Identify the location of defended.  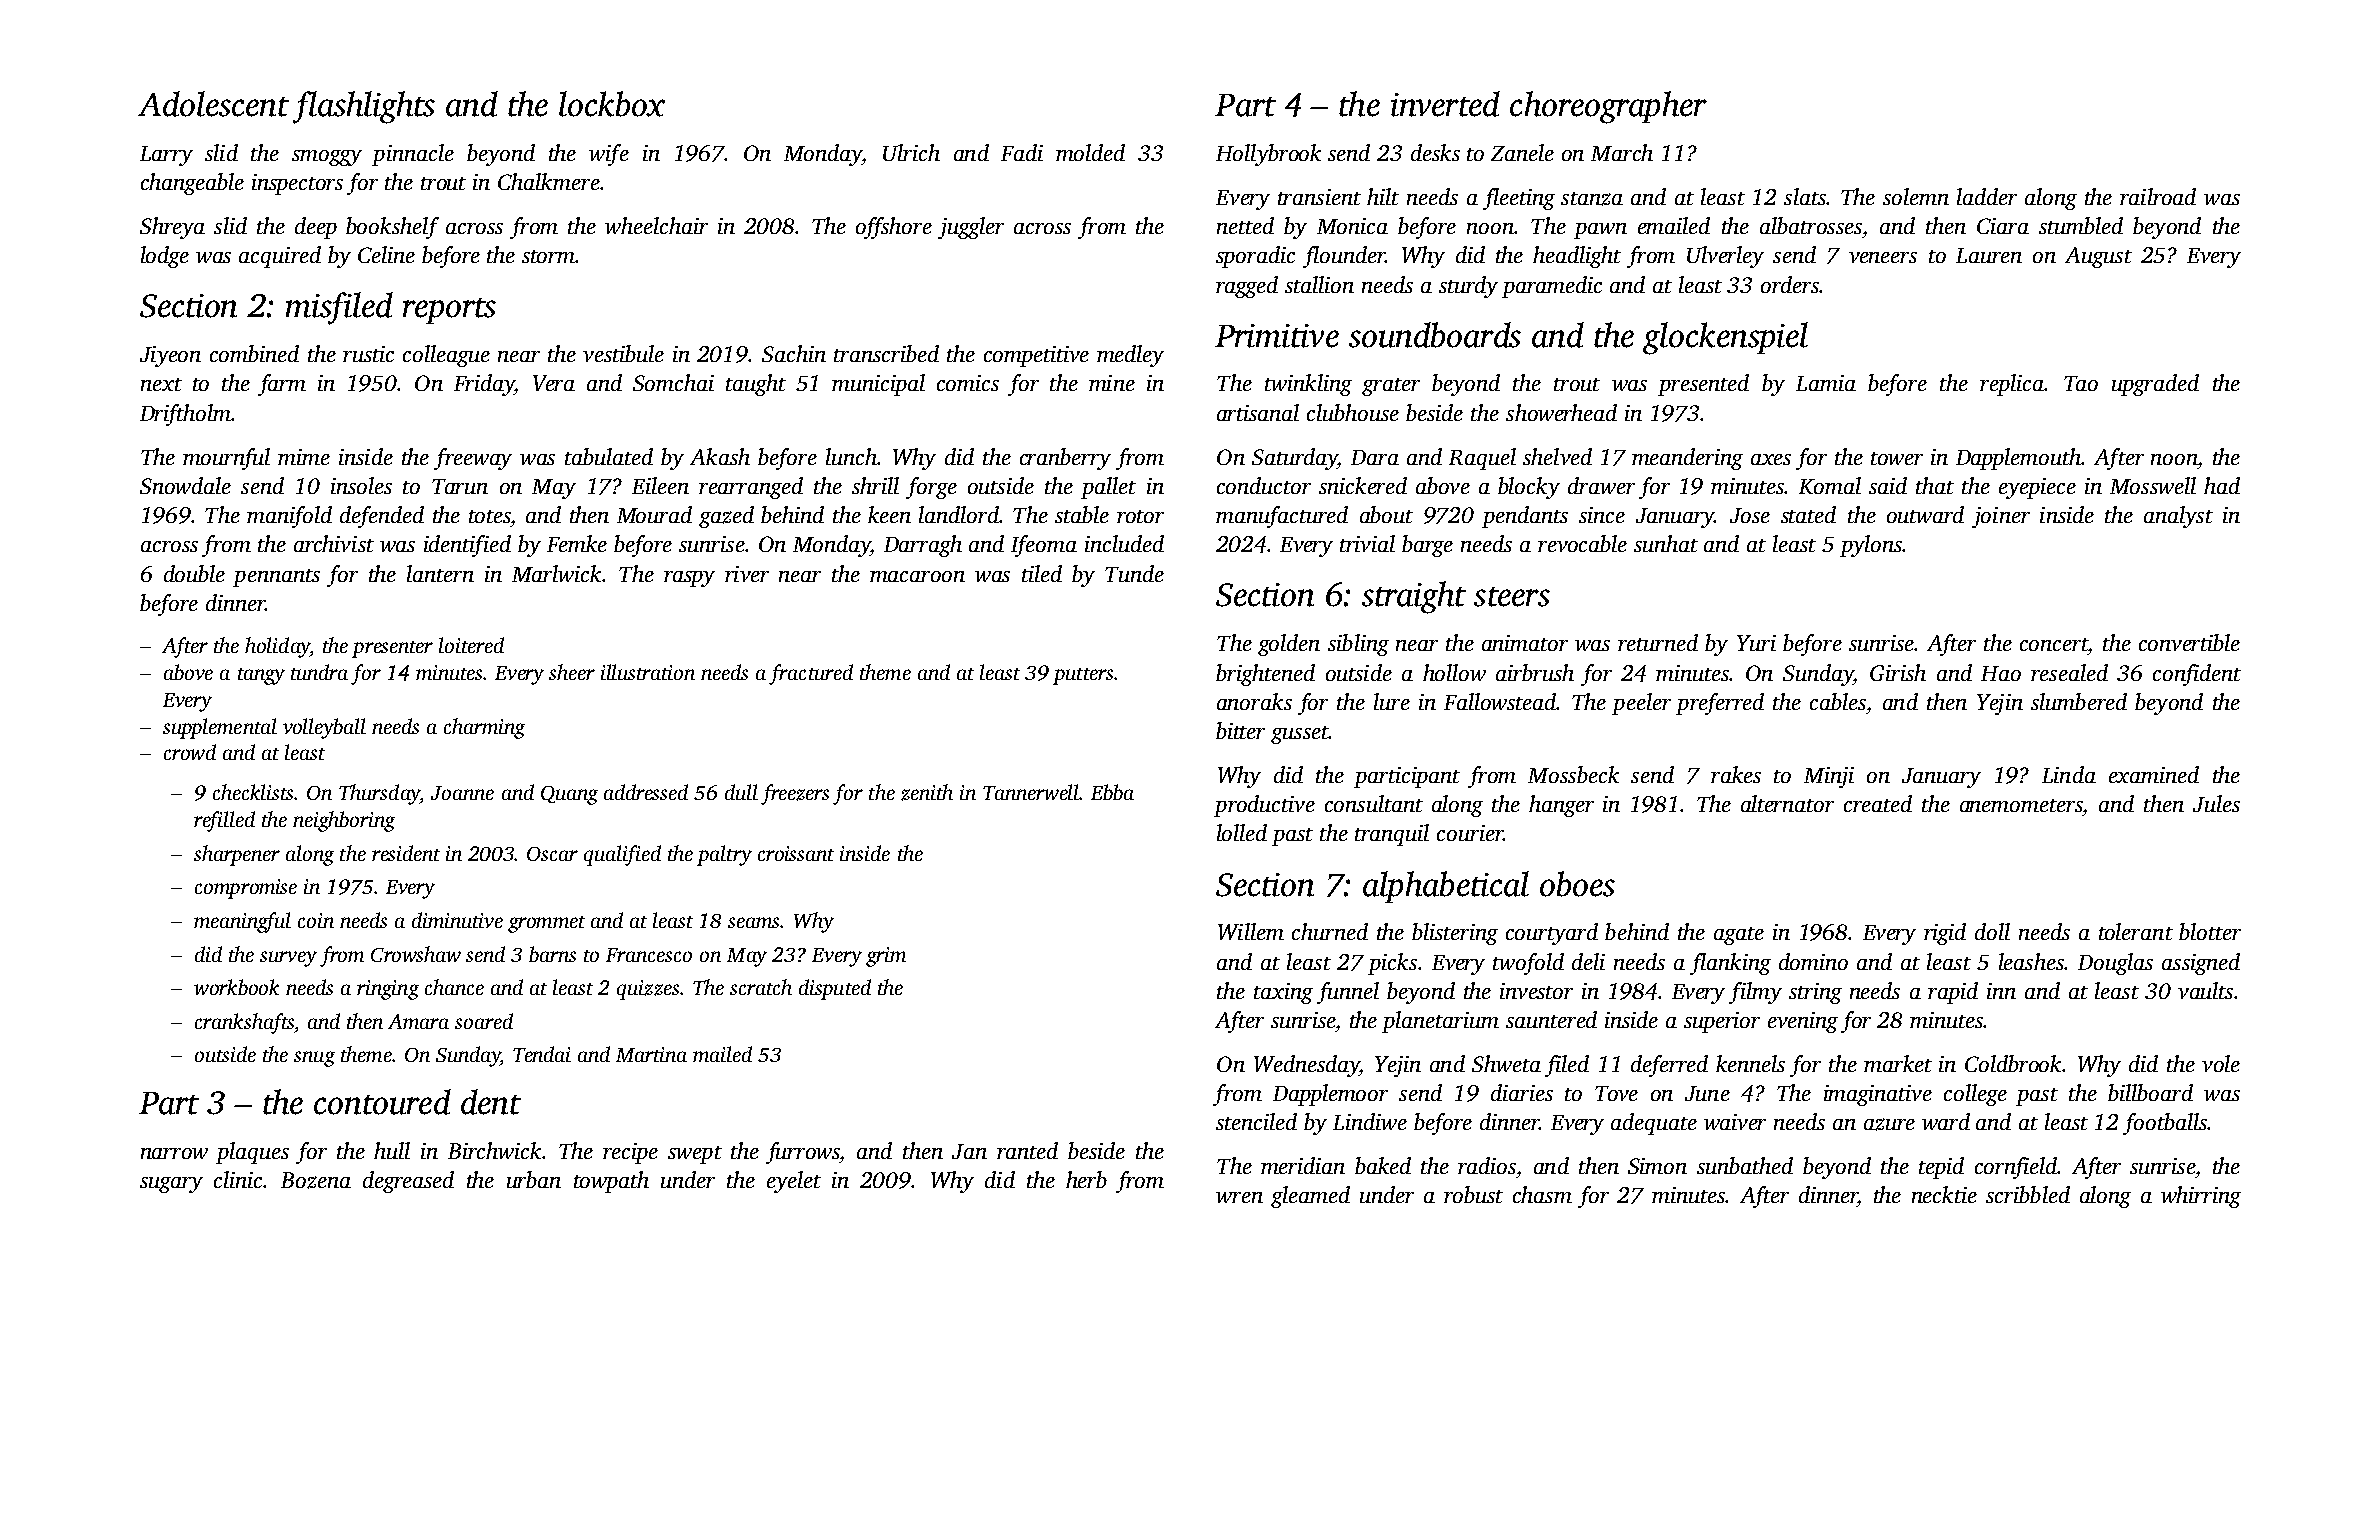
(382, 517).
